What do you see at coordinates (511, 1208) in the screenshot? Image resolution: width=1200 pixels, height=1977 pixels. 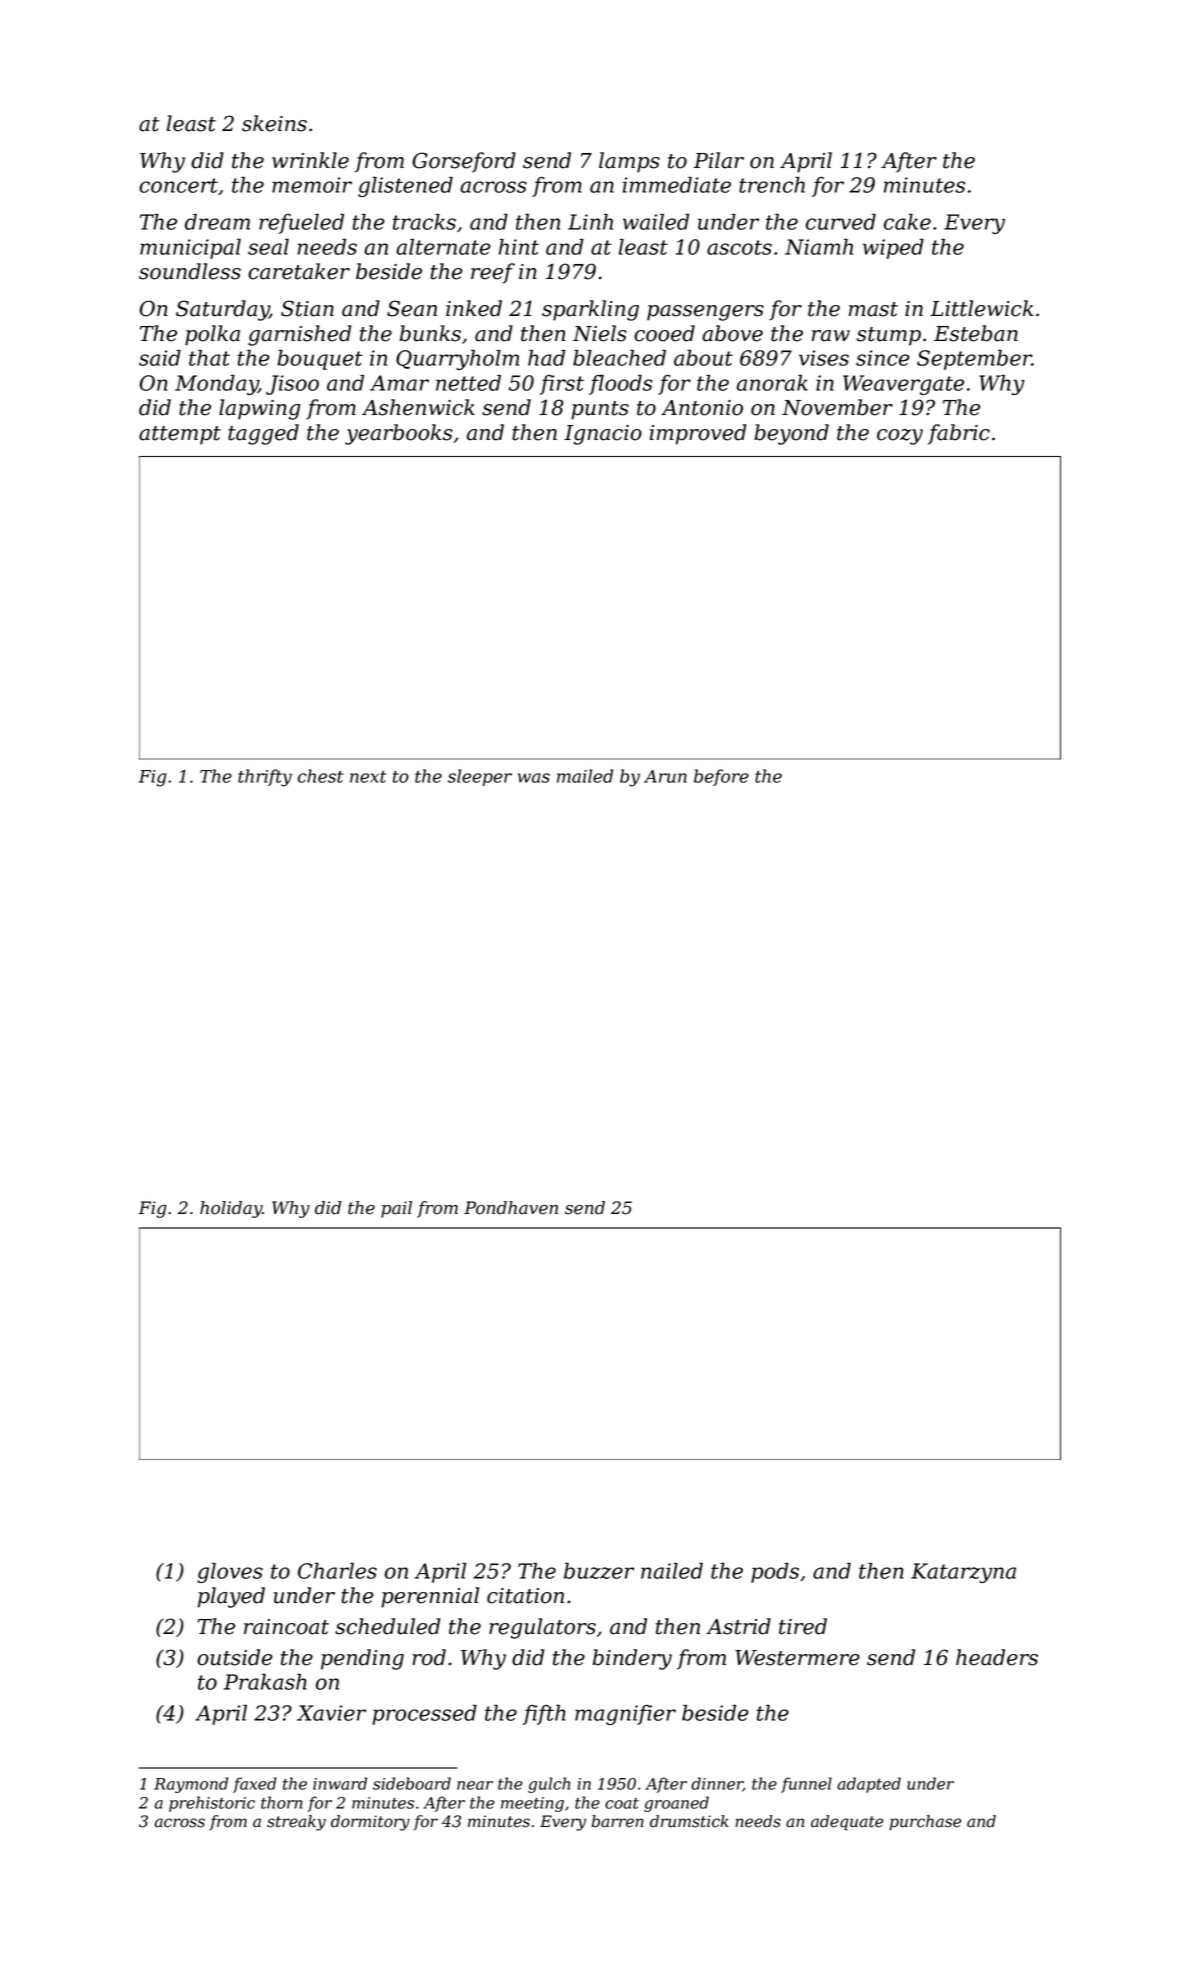 I see `Pondhaven` at bounding box center [511, 1208].
